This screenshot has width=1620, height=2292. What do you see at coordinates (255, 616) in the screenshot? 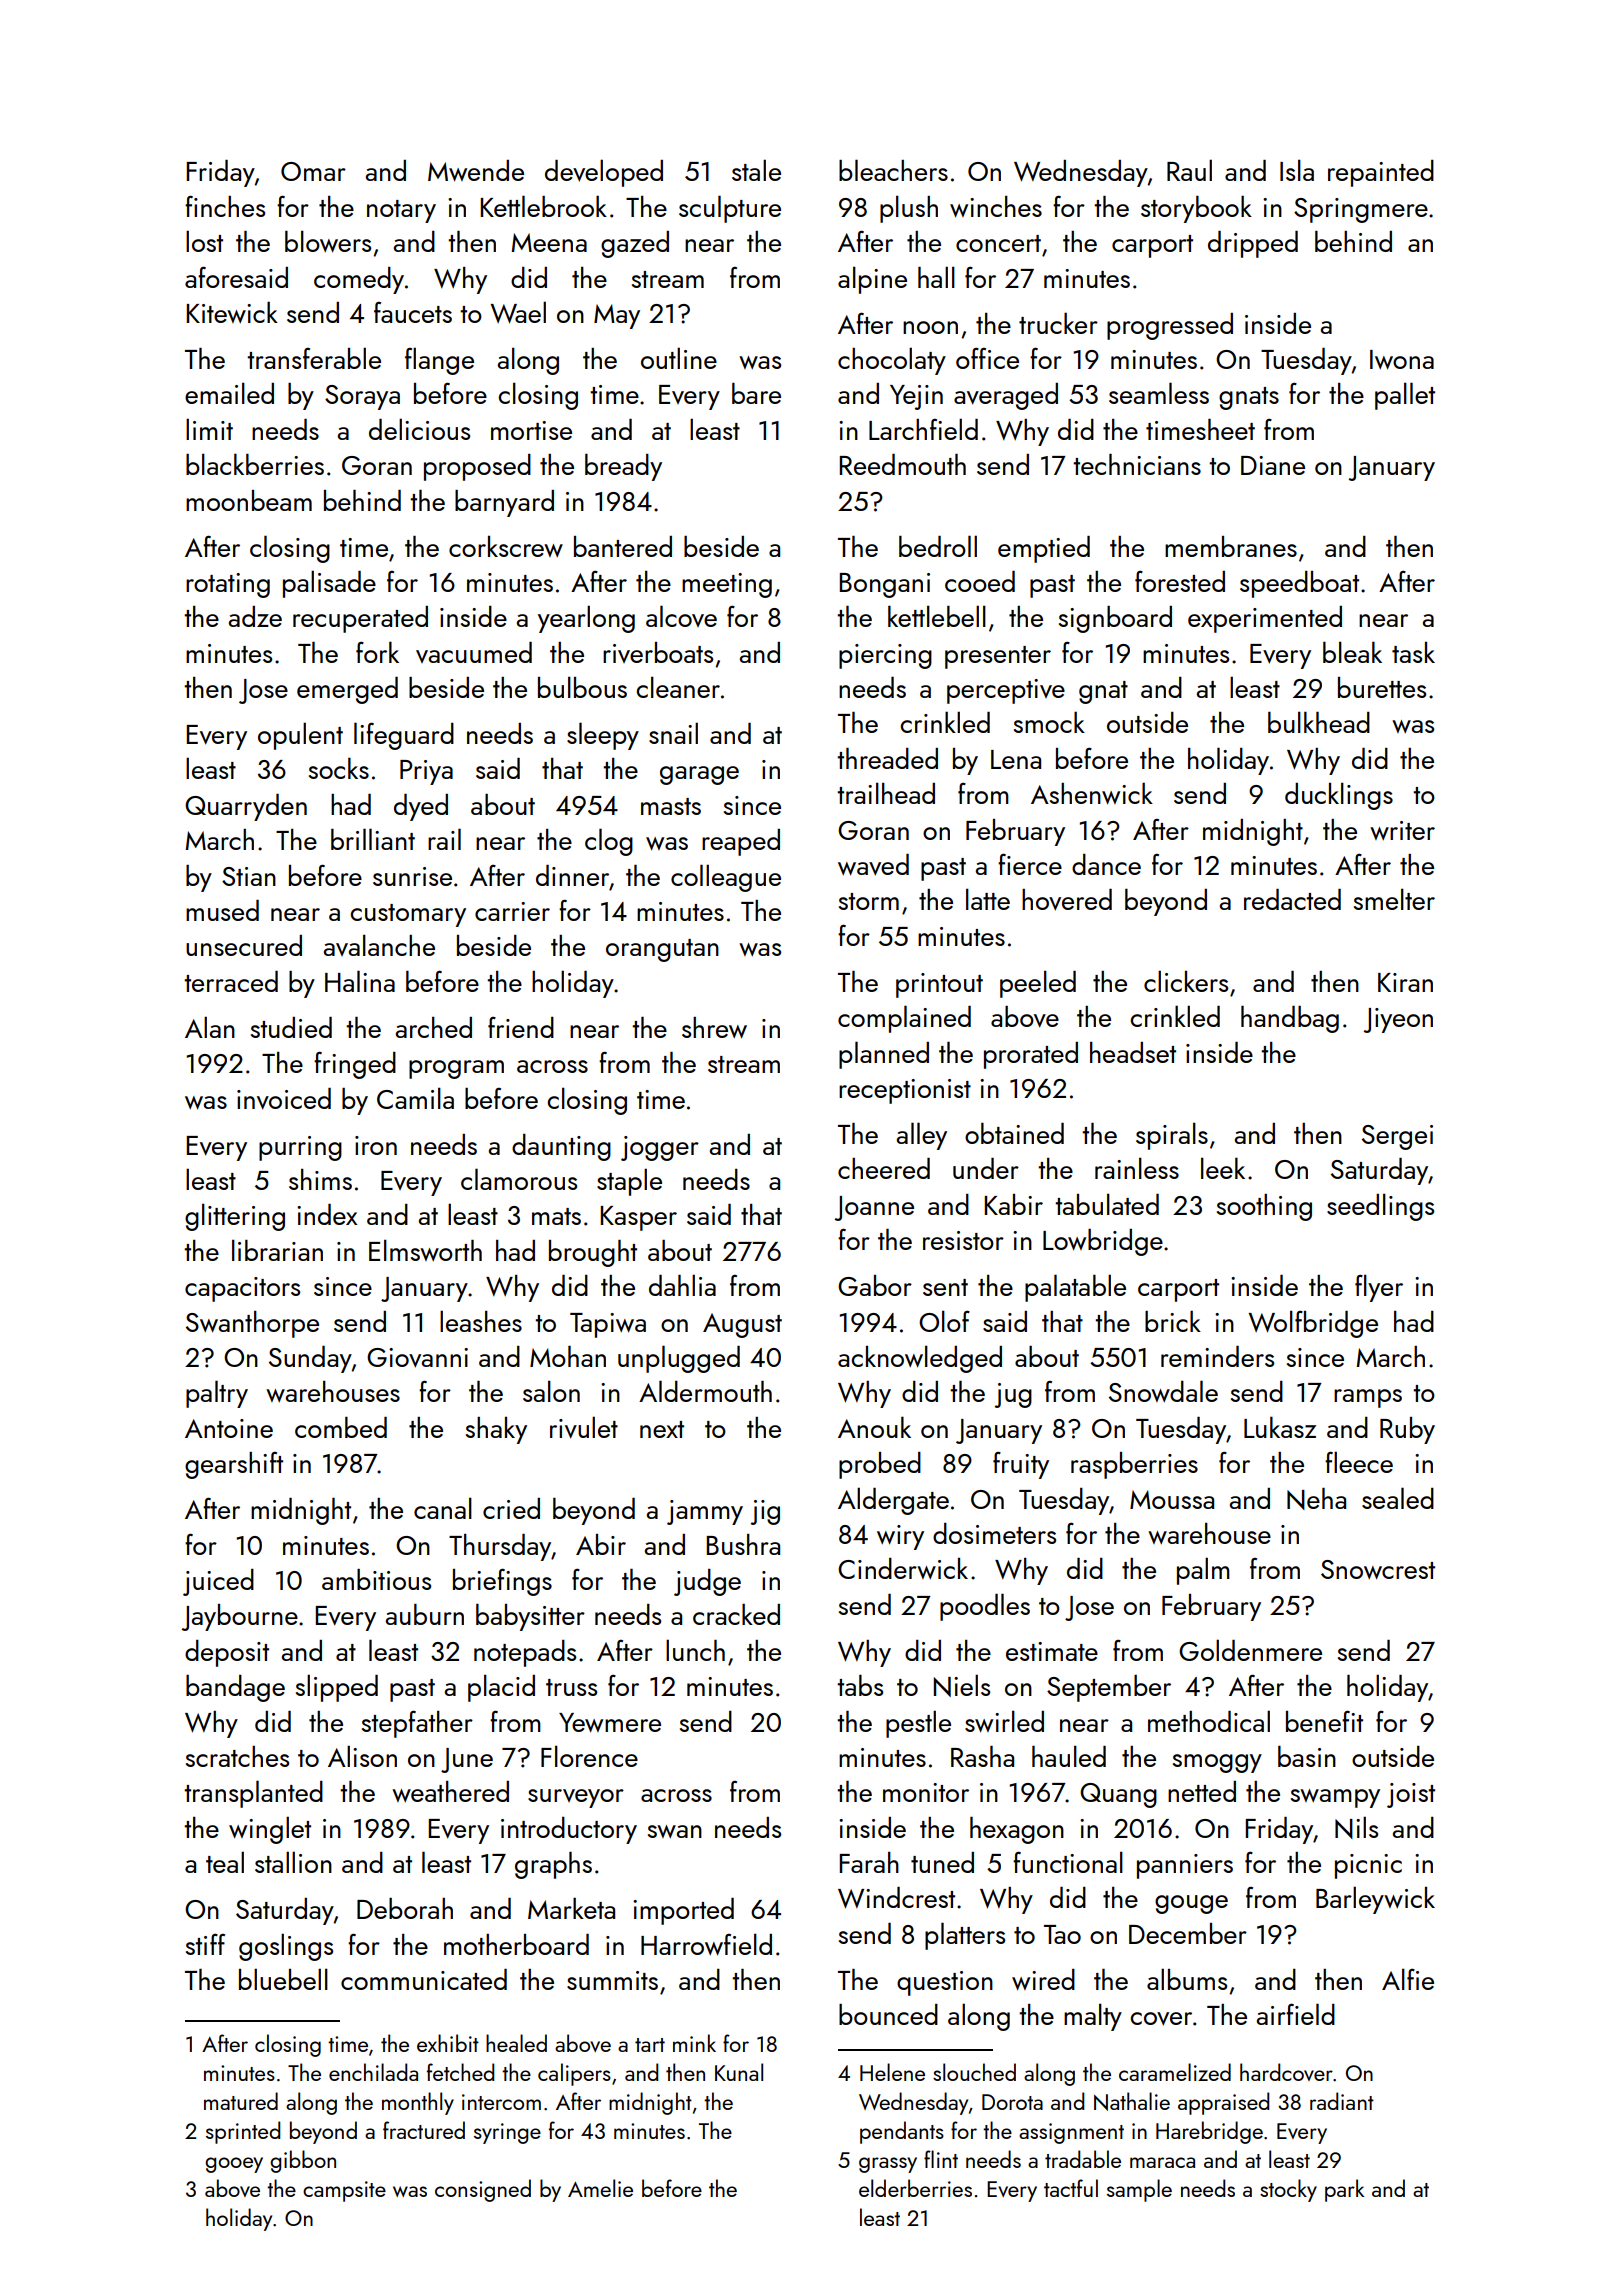
I see `adze` at bounding box center [255, 616].
